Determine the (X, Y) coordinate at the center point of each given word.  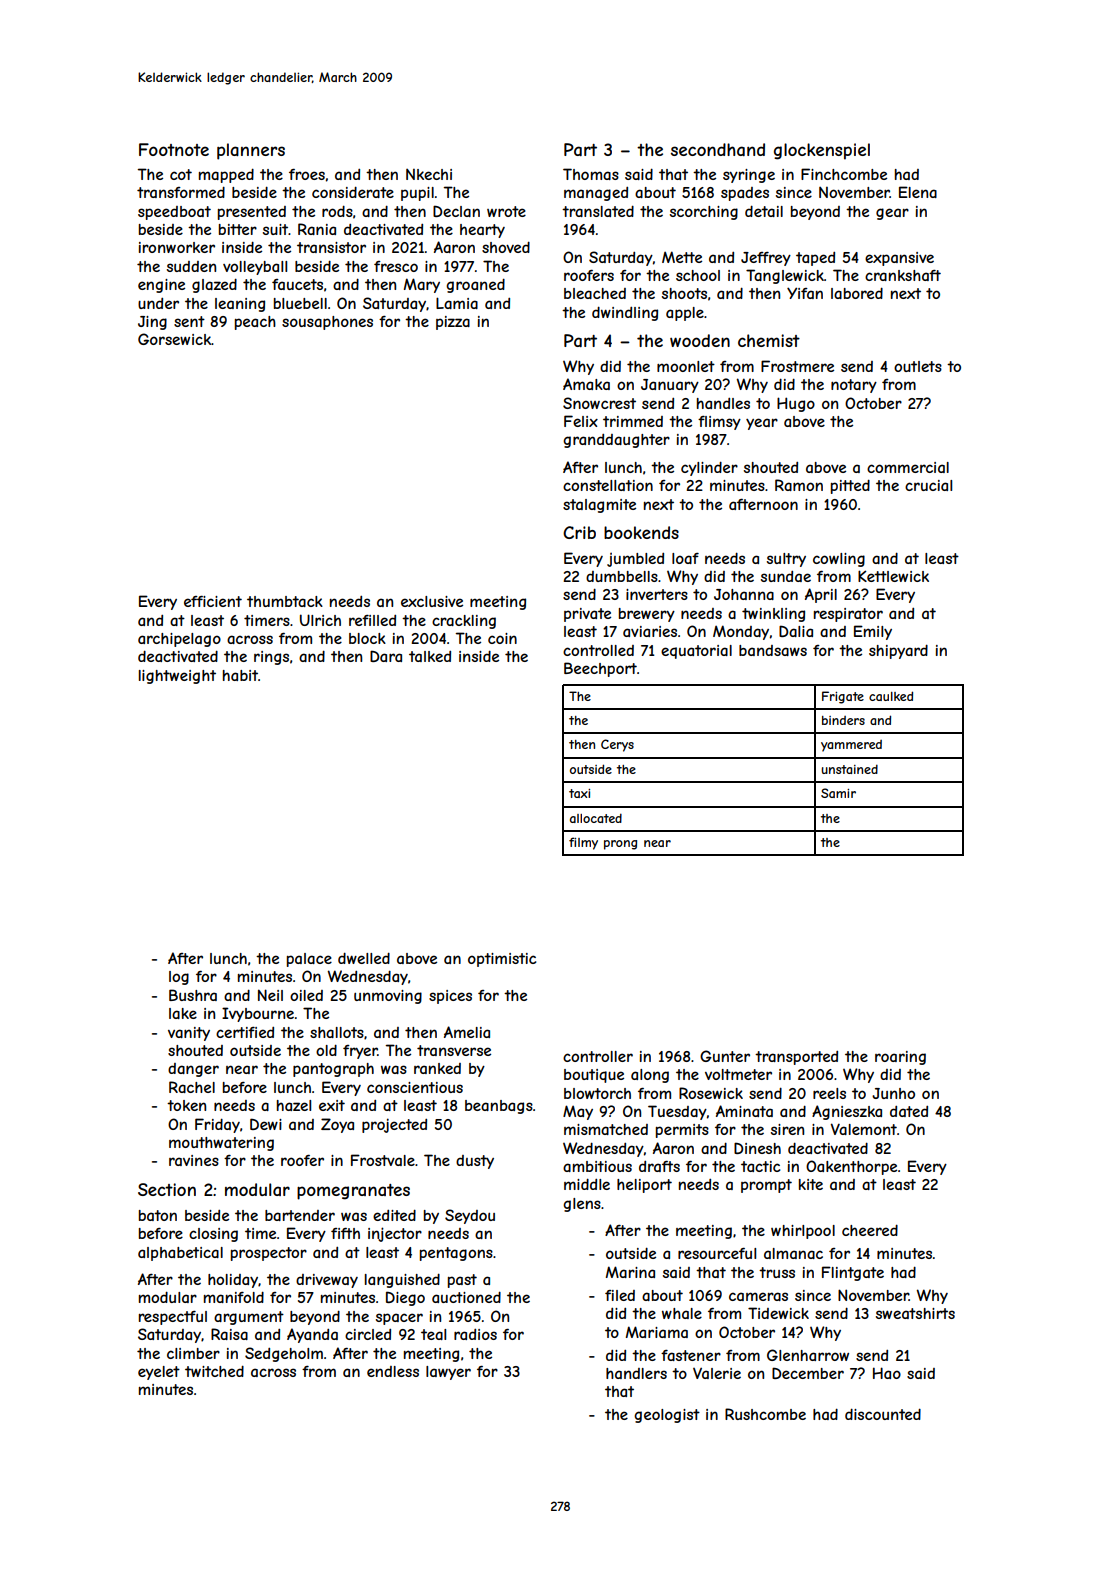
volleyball (255, 268)
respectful (173, 1318)
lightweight (177, 677)
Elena (918, 192)
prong (620, 845)
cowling (839, 560)
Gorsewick (174, 339)
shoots (684, 293)
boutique (594, 1076)
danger (193, 1070)
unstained (849, 769)
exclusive (432, 601)
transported (796, 1058)
